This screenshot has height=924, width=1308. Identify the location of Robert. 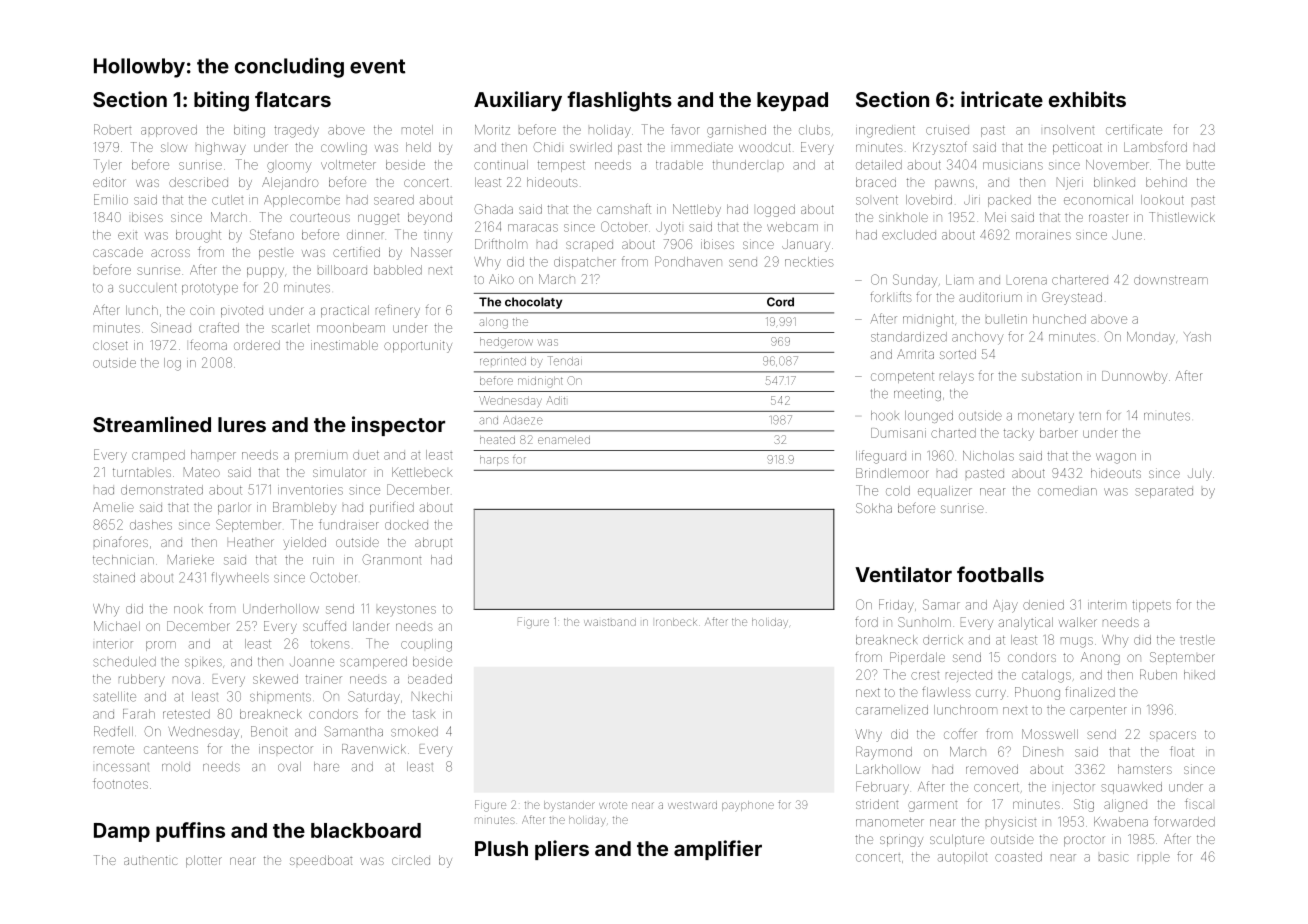
(112, 129).
